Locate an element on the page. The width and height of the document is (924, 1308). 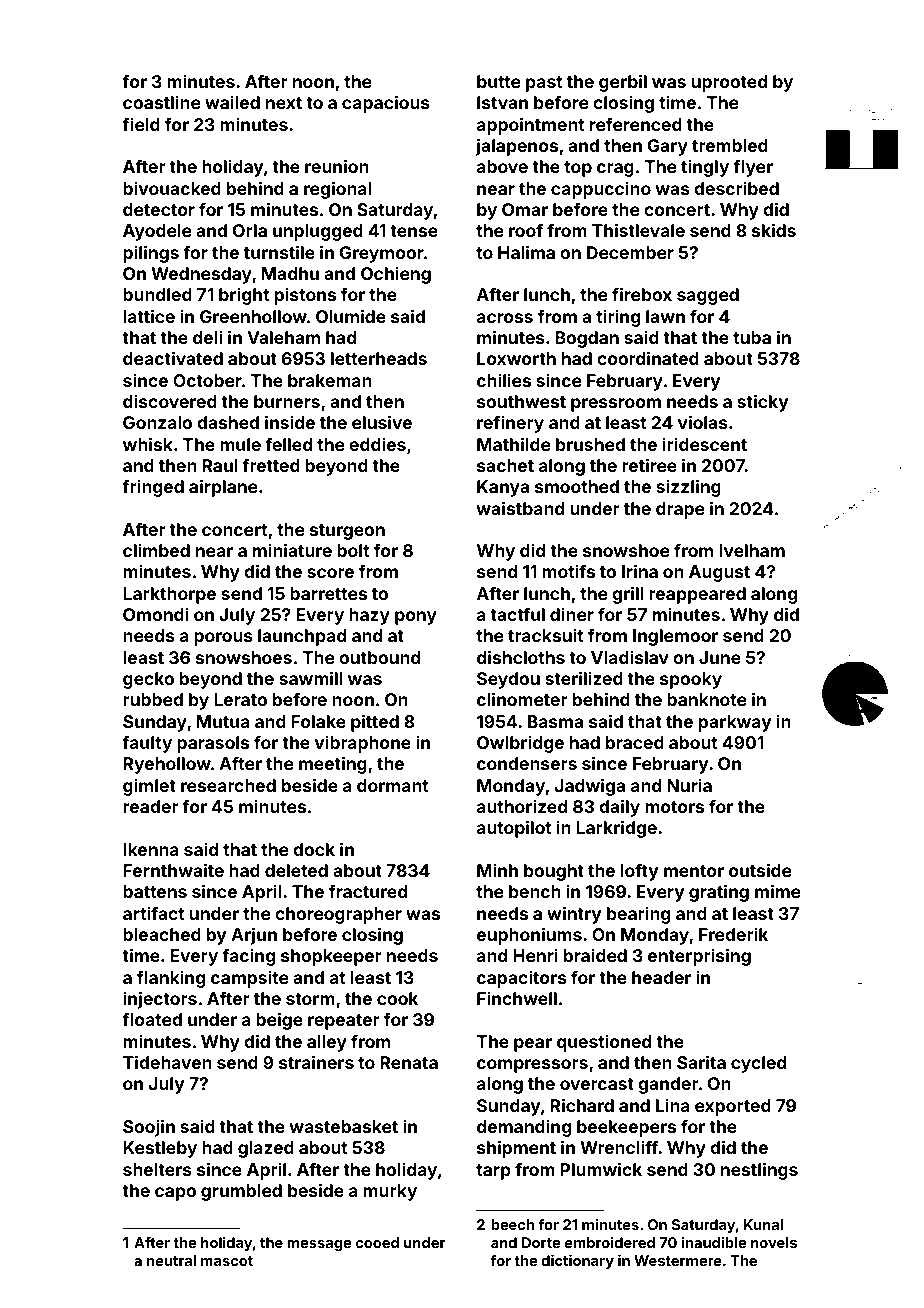
Bogdan is located at coordinates (587, 339).
